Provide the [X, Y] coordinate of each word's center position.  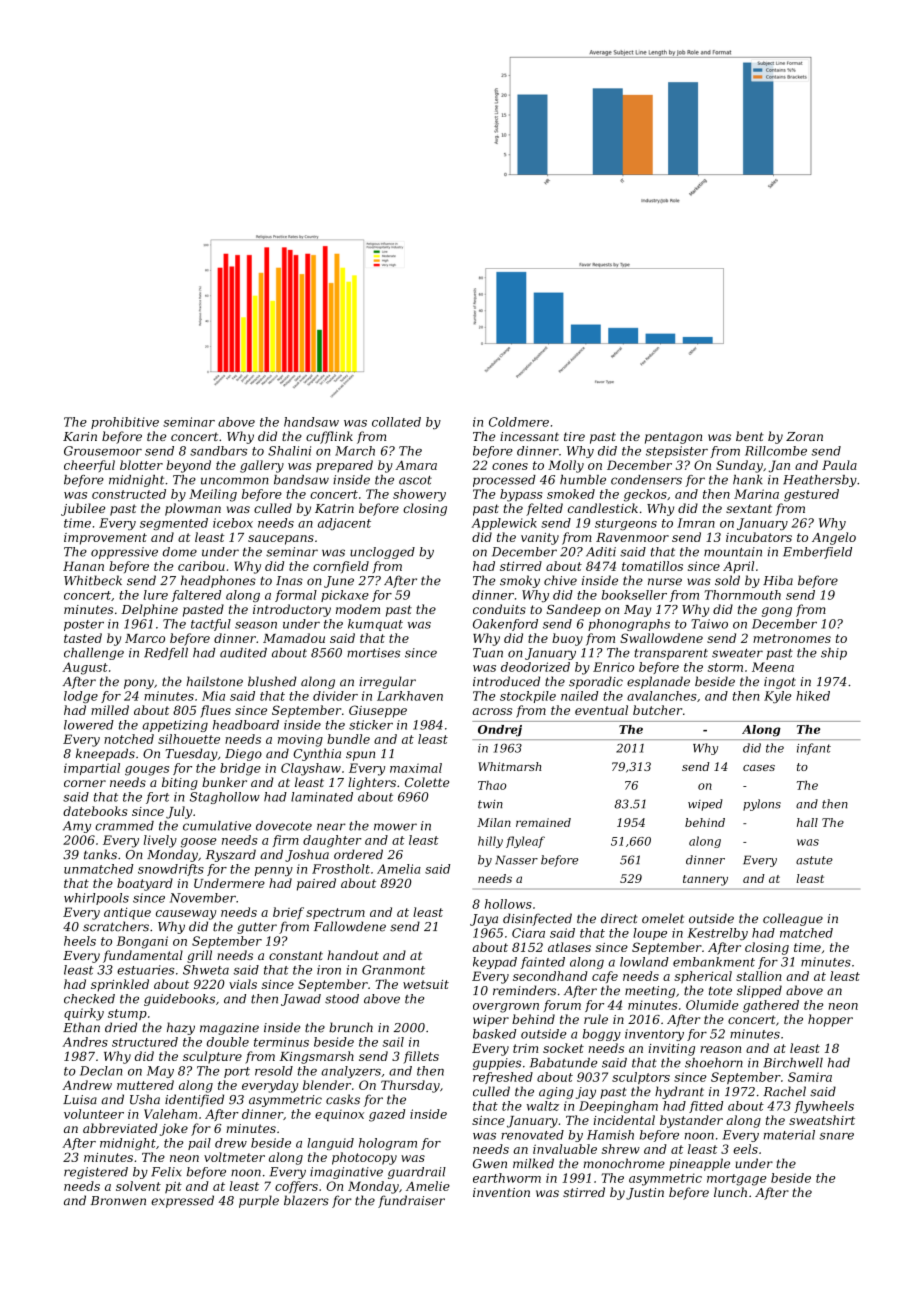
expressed [182, 1201]
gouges [147, 771]
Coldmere [519, 422]
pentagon [673, 438]
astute [814, 860]
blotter [141, 465]
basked [494, 1034]
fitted [706, 1107]
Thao [492, 785]
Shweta [206, 970]
